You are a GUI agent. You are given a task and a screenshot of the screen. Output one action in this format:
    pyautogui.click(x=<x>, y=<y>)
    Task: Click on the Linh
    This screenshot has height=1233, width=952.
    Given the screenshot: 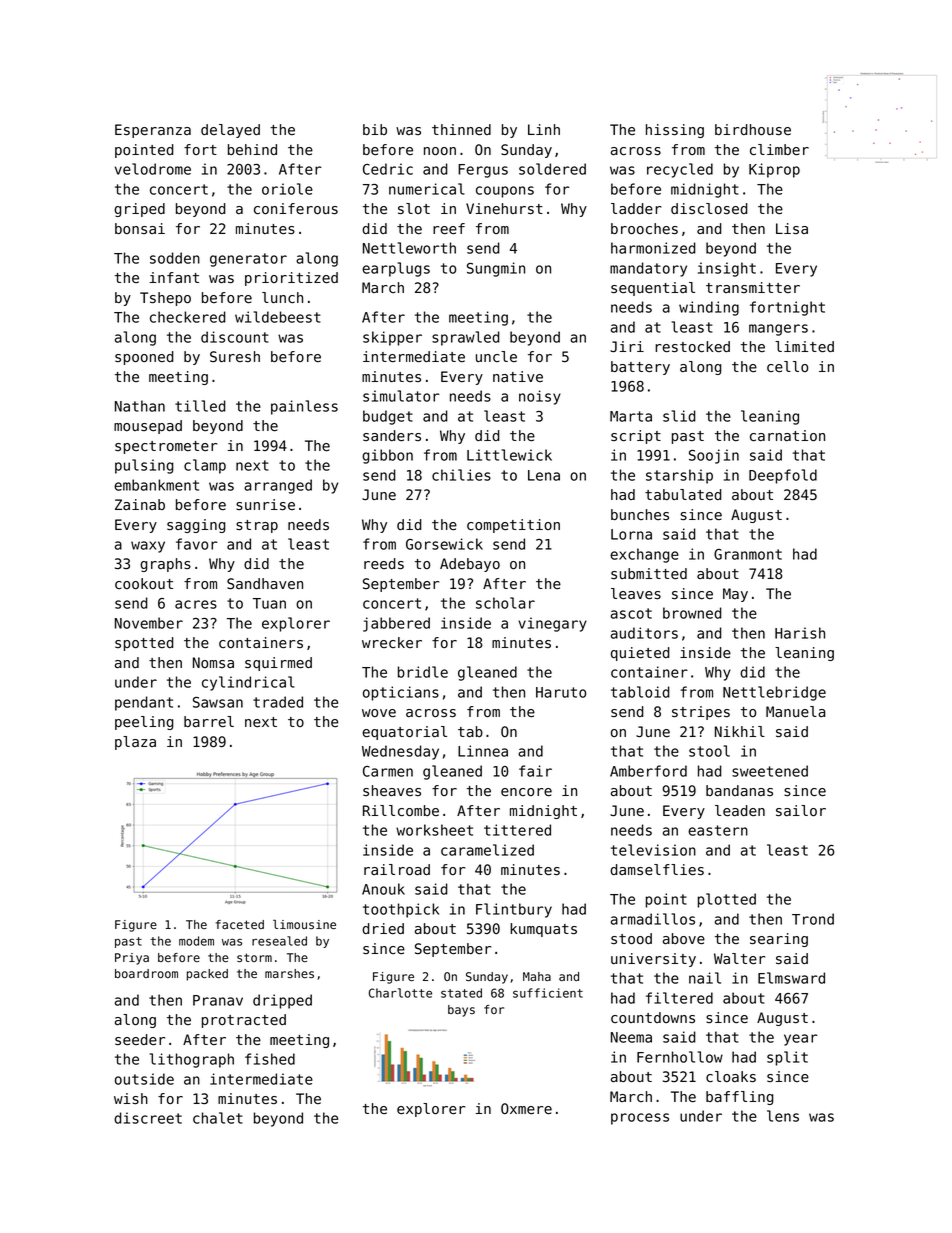 What is the action you would take?
    pyautogui.click(x=544, y=129)
